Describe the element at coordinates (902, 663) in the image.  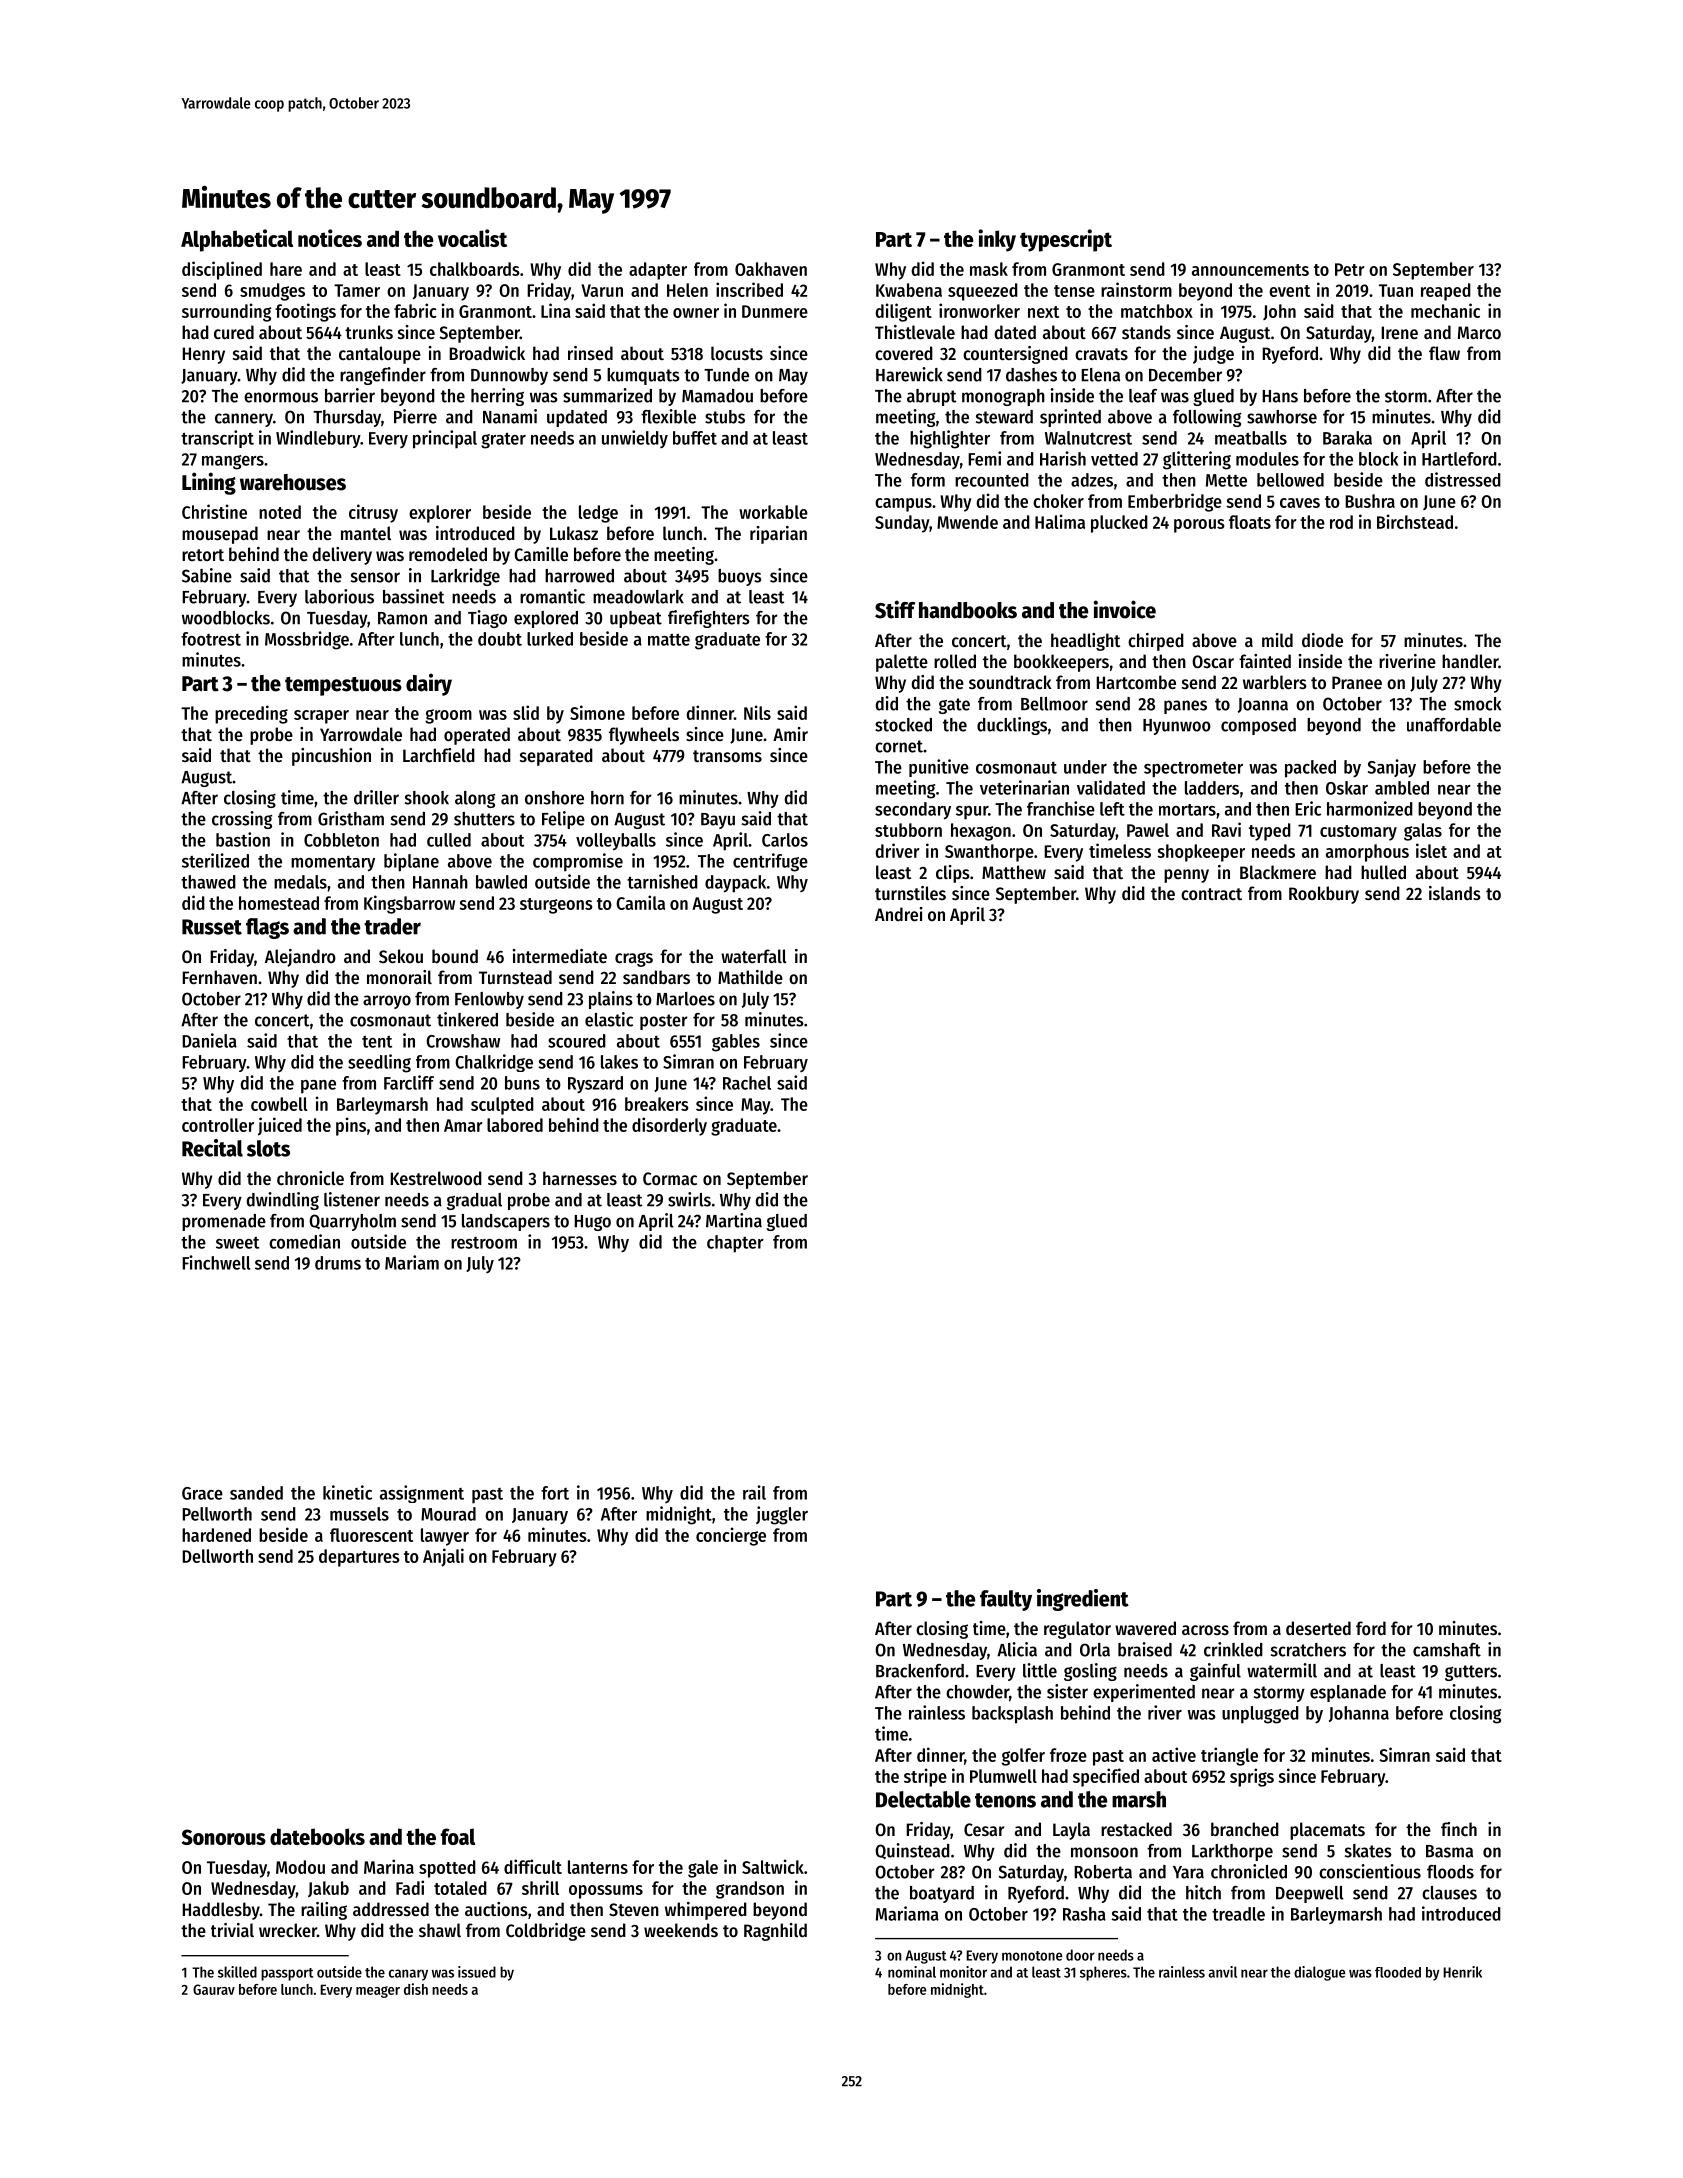
I see `palette` at that location.
